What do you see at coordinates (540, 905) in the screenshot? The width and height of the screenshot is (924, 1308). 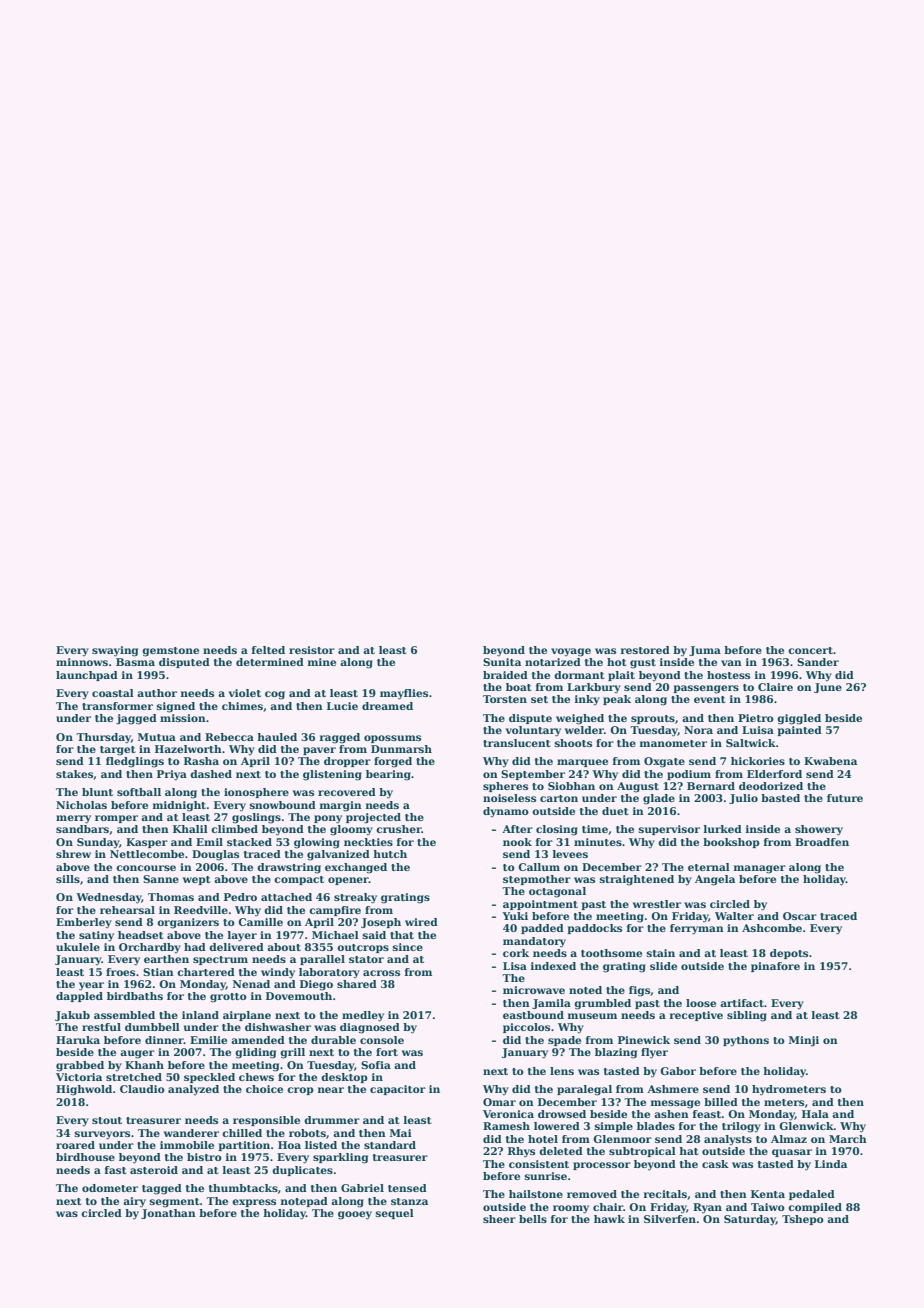 I see `appointment` at bounding box center [540, 905].
